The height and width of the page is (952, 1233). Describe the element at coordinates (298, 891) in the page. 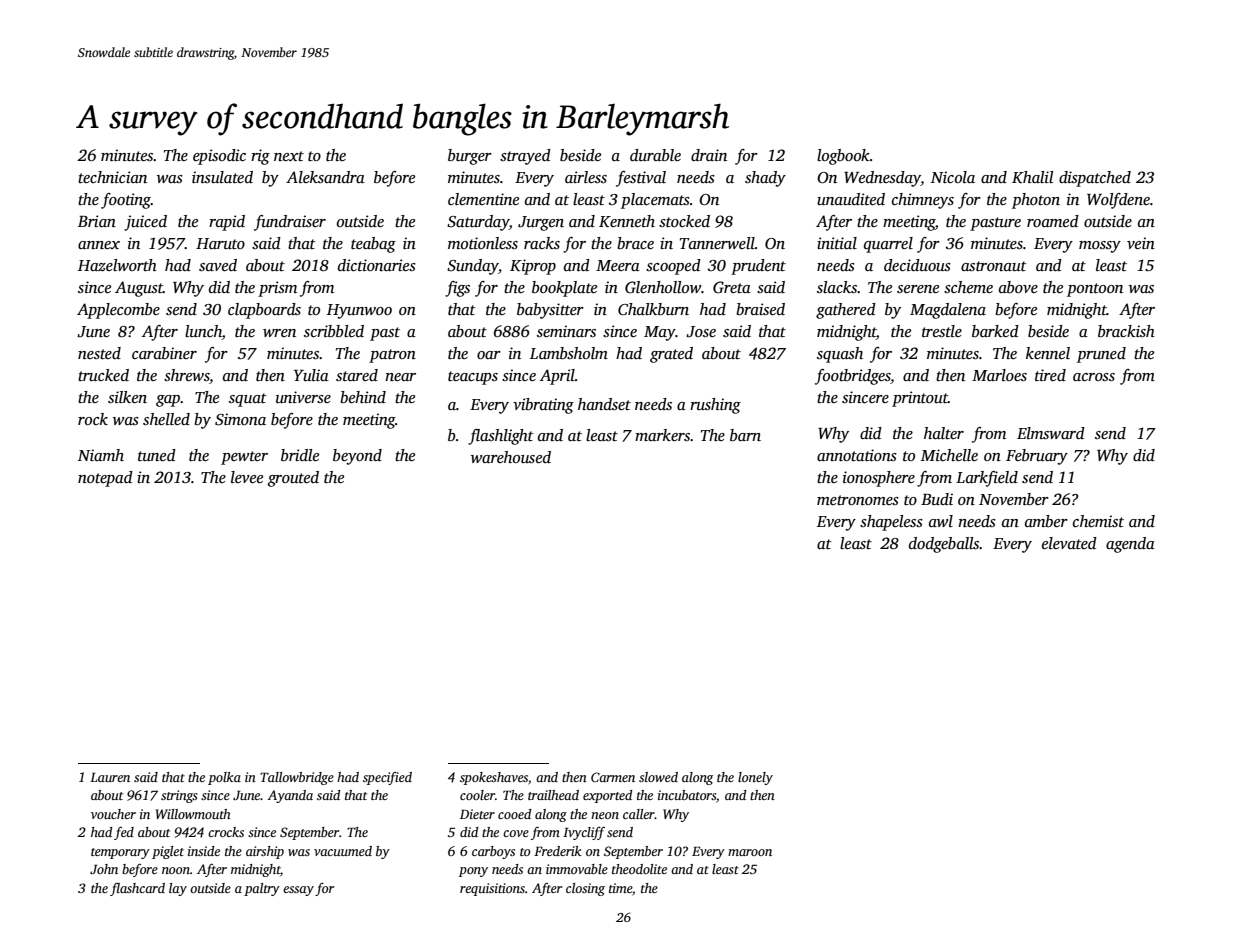

I see `essay` at that location.
